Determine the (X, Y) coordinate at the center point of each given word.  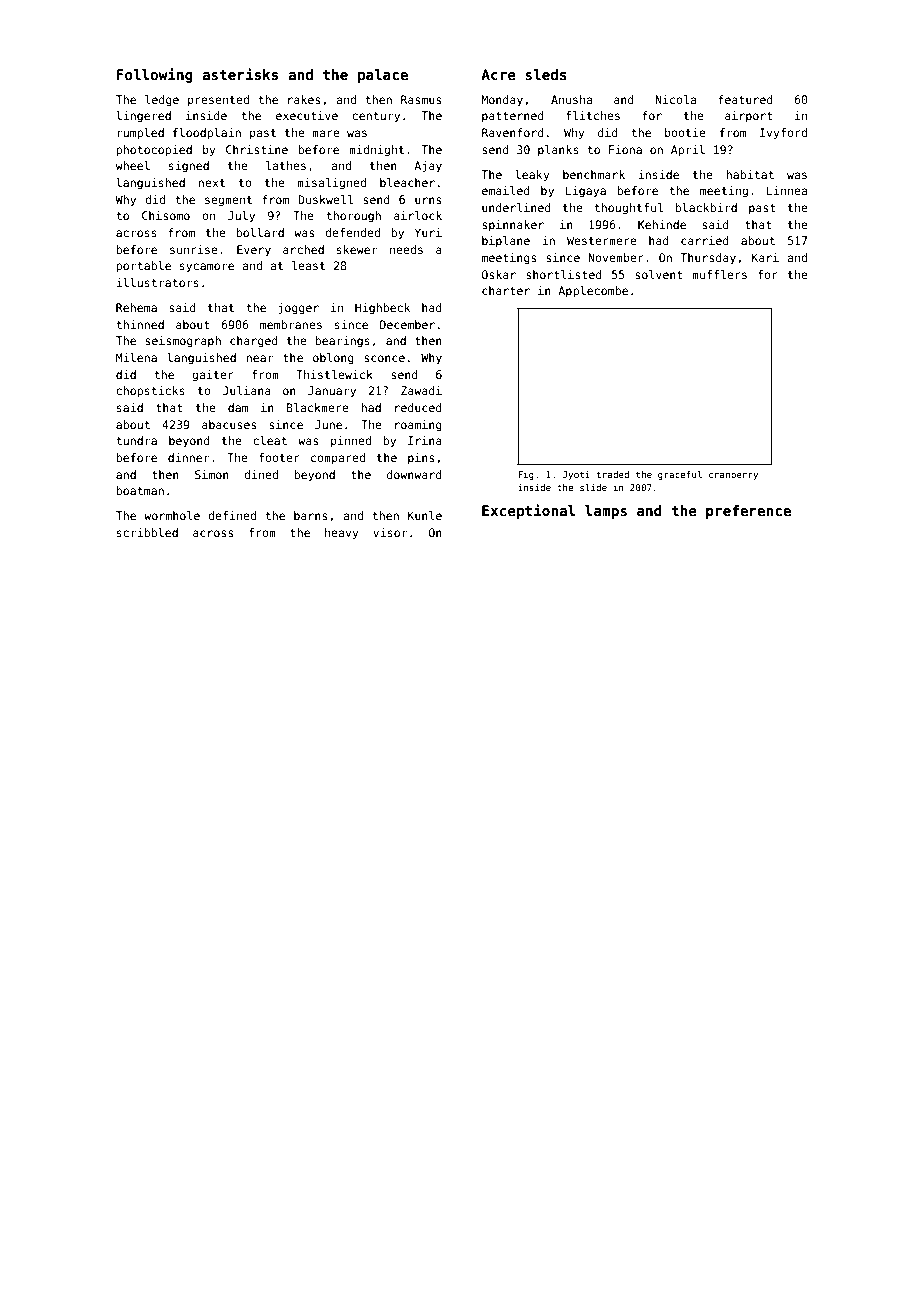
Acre (498, 74)
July (241, 217)
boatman (140, 490)
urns (428, 200)
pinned (351, 442)
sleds (546, 74)
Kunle (425, 515)
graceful (680, 475)
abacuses (229, 424)
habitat (750, 174)
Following (155, 75)
